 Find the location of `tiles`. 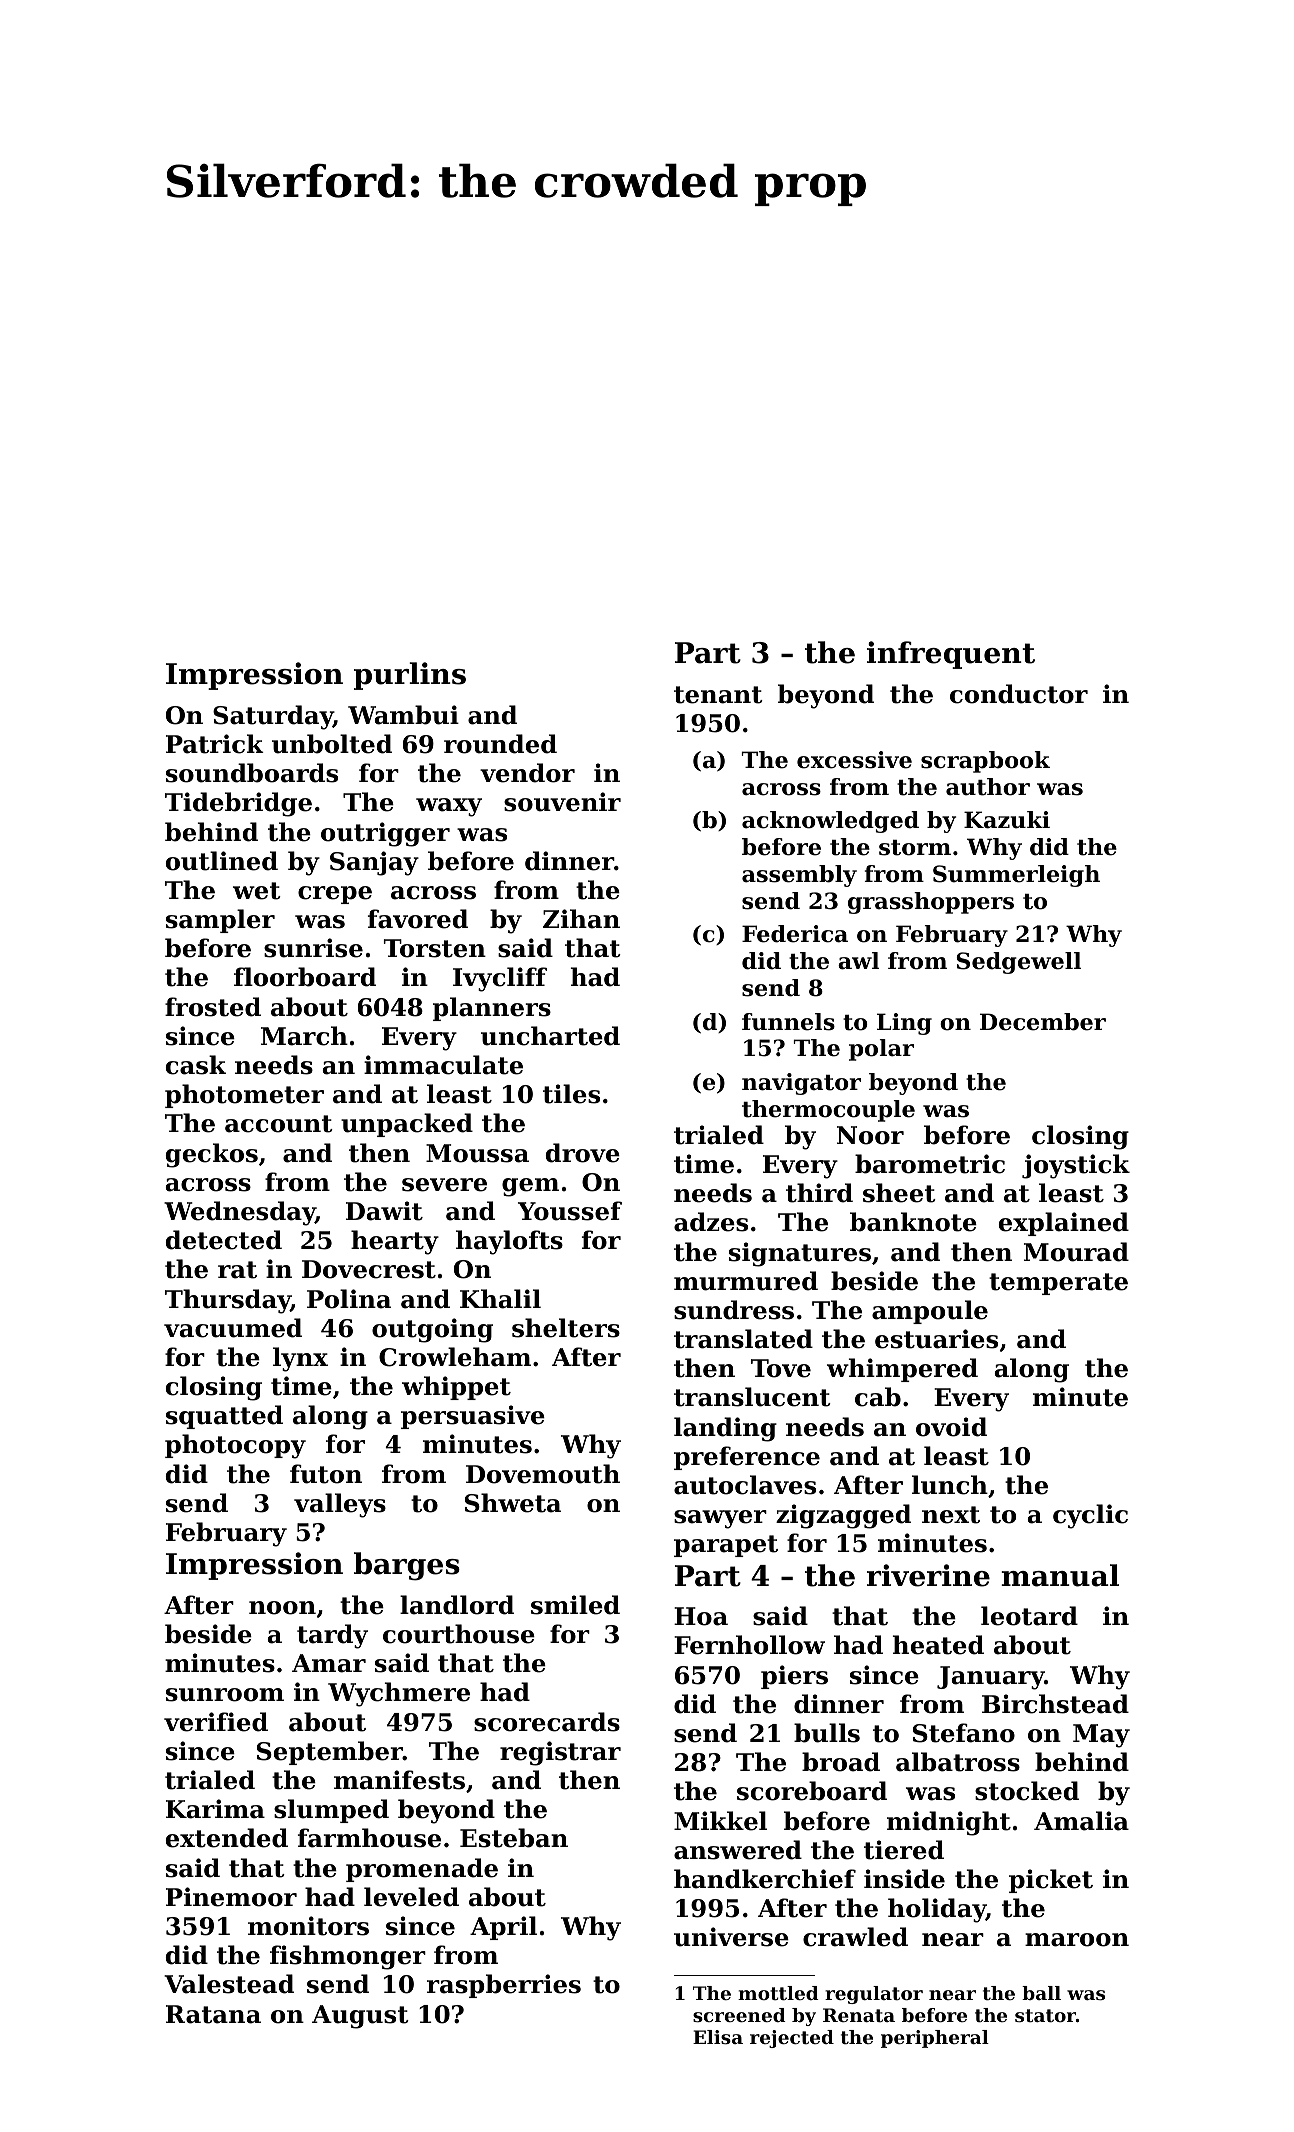

tiles is located at coordinates (571, 1094).
